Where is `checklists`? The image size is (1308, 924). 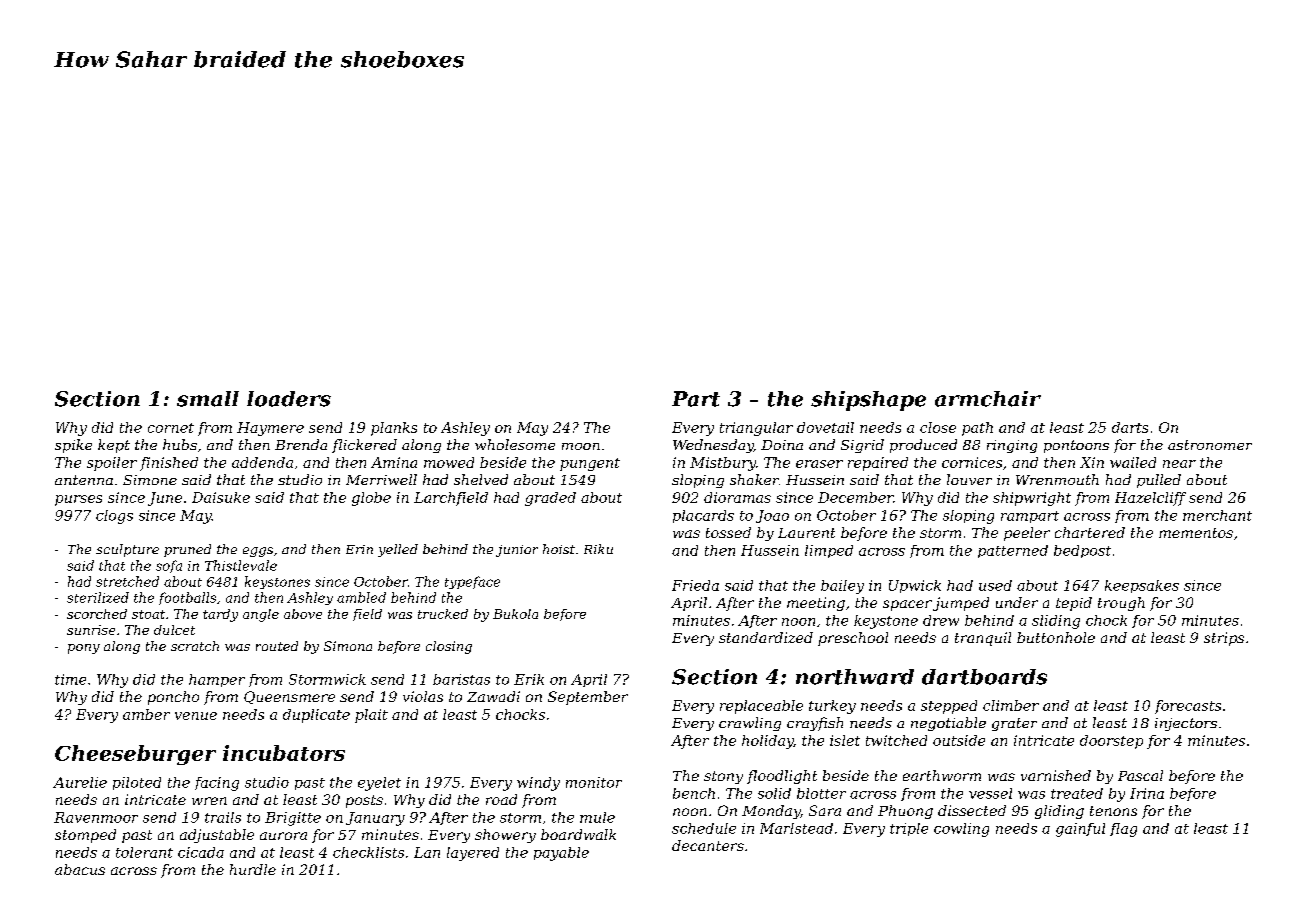 checklists is located at coordinates (368, 852).
